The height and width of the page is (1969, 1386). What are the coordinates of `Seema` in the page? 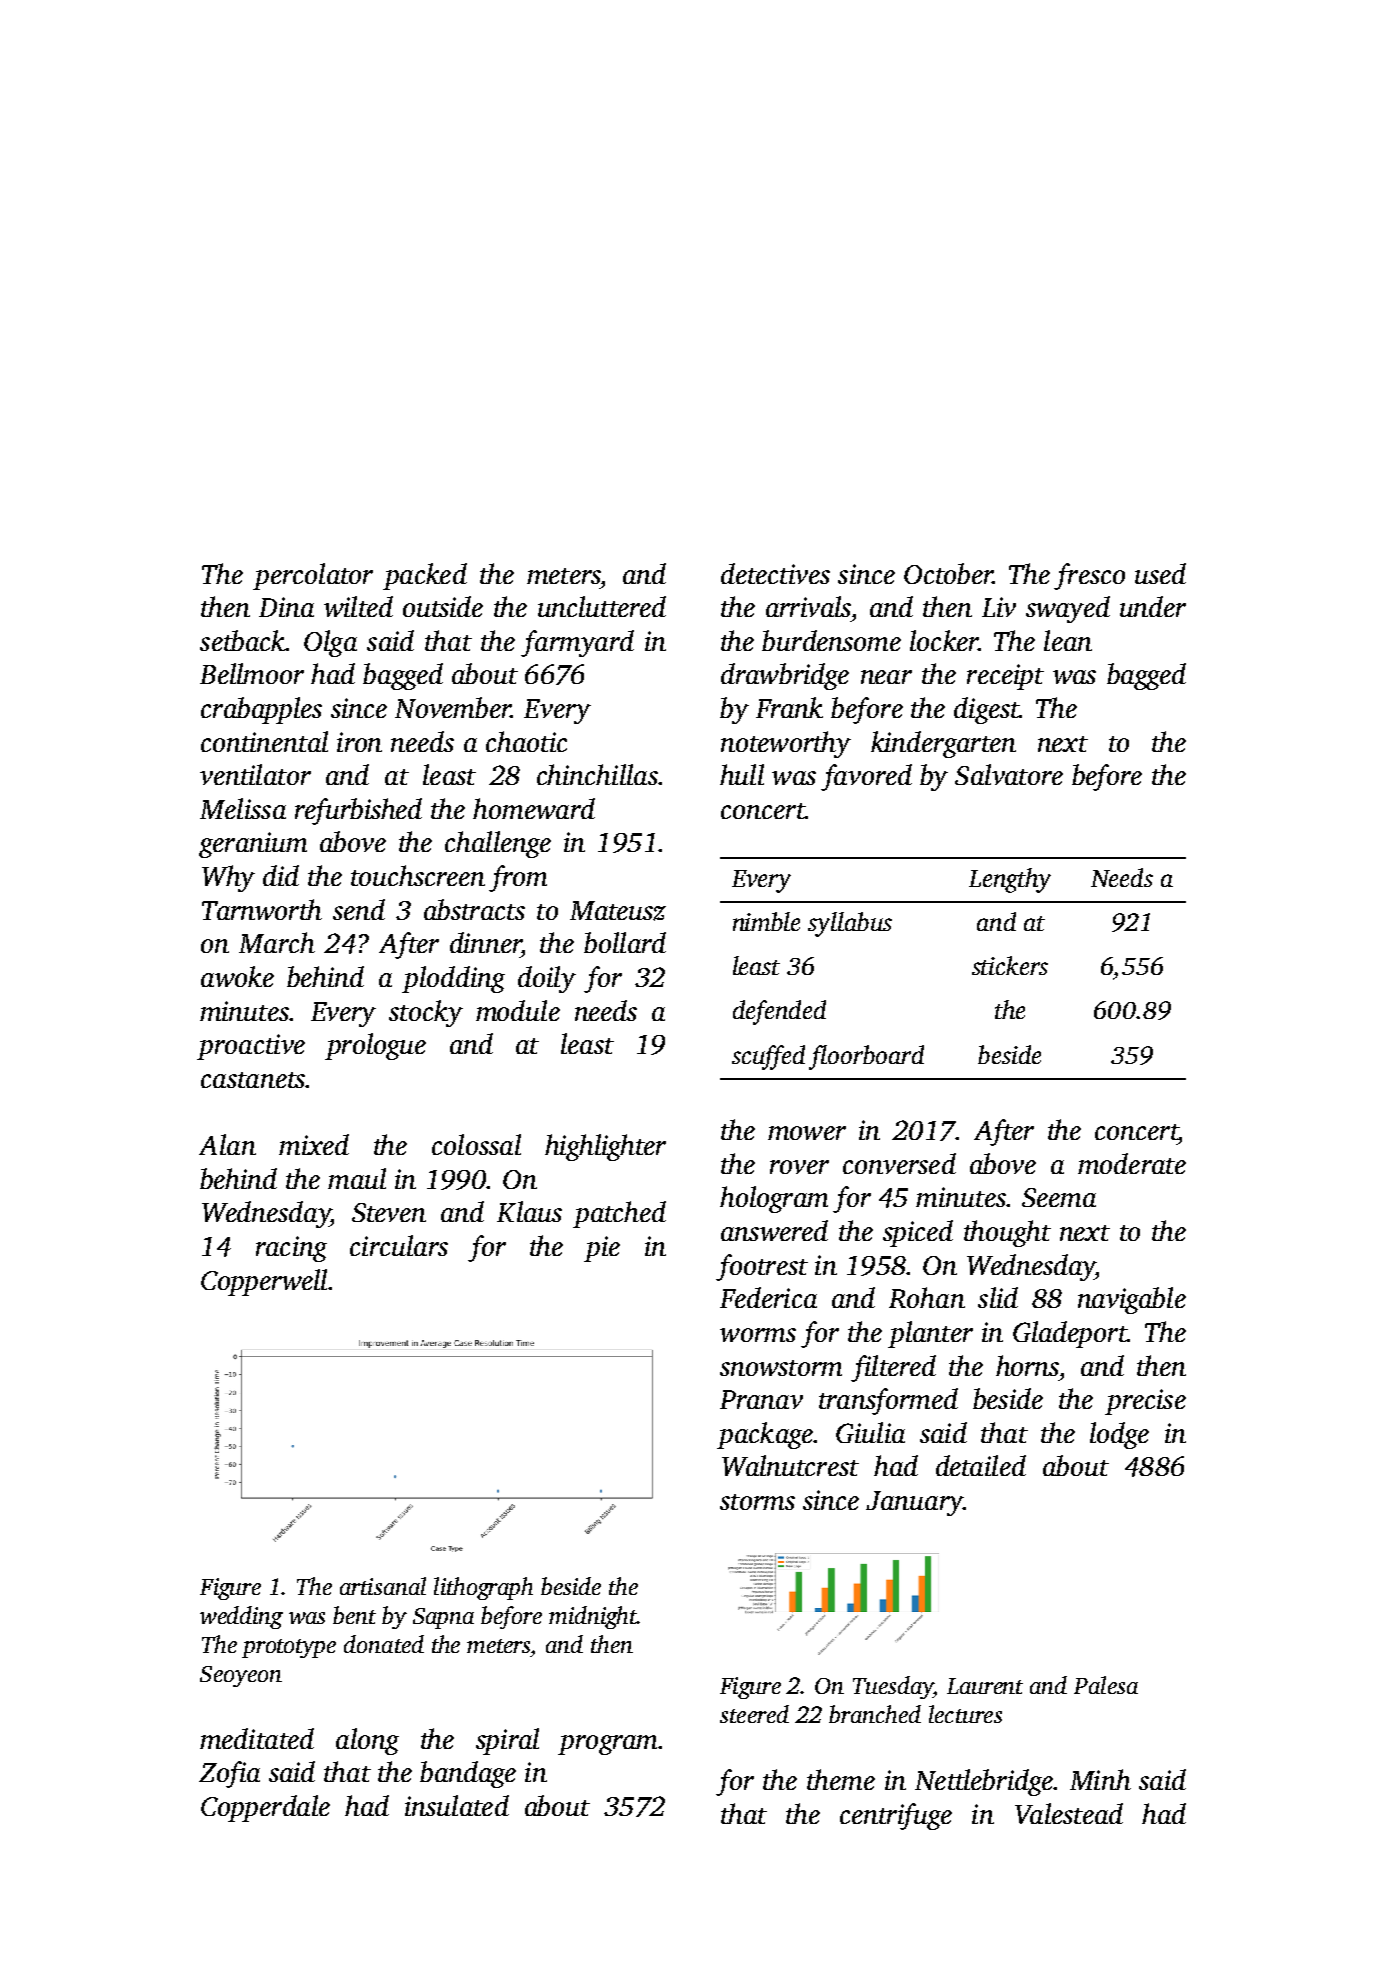 It's located at (1059, 1197).
